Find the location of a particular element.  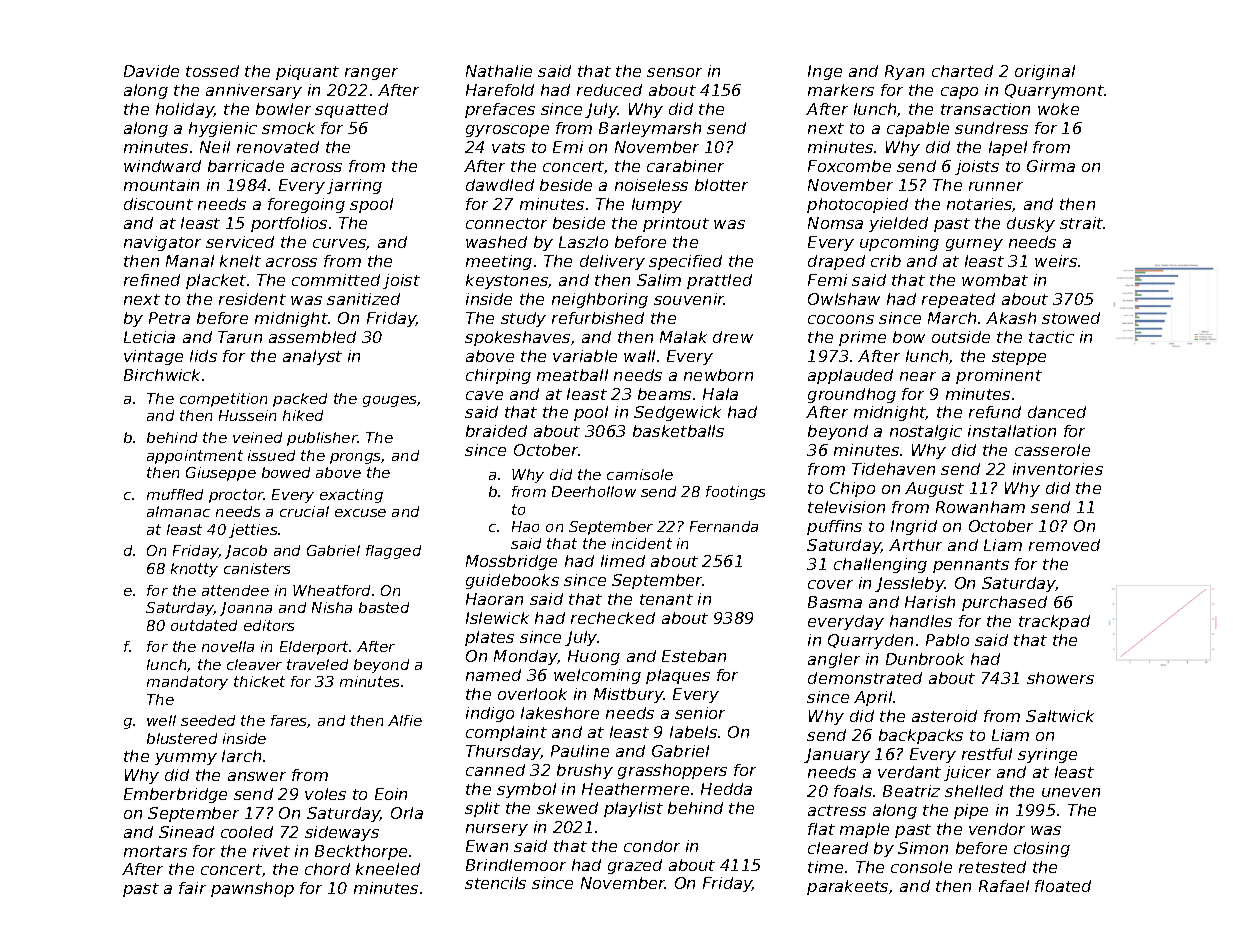

spokeshaves is located at coordinates (517, 338).
